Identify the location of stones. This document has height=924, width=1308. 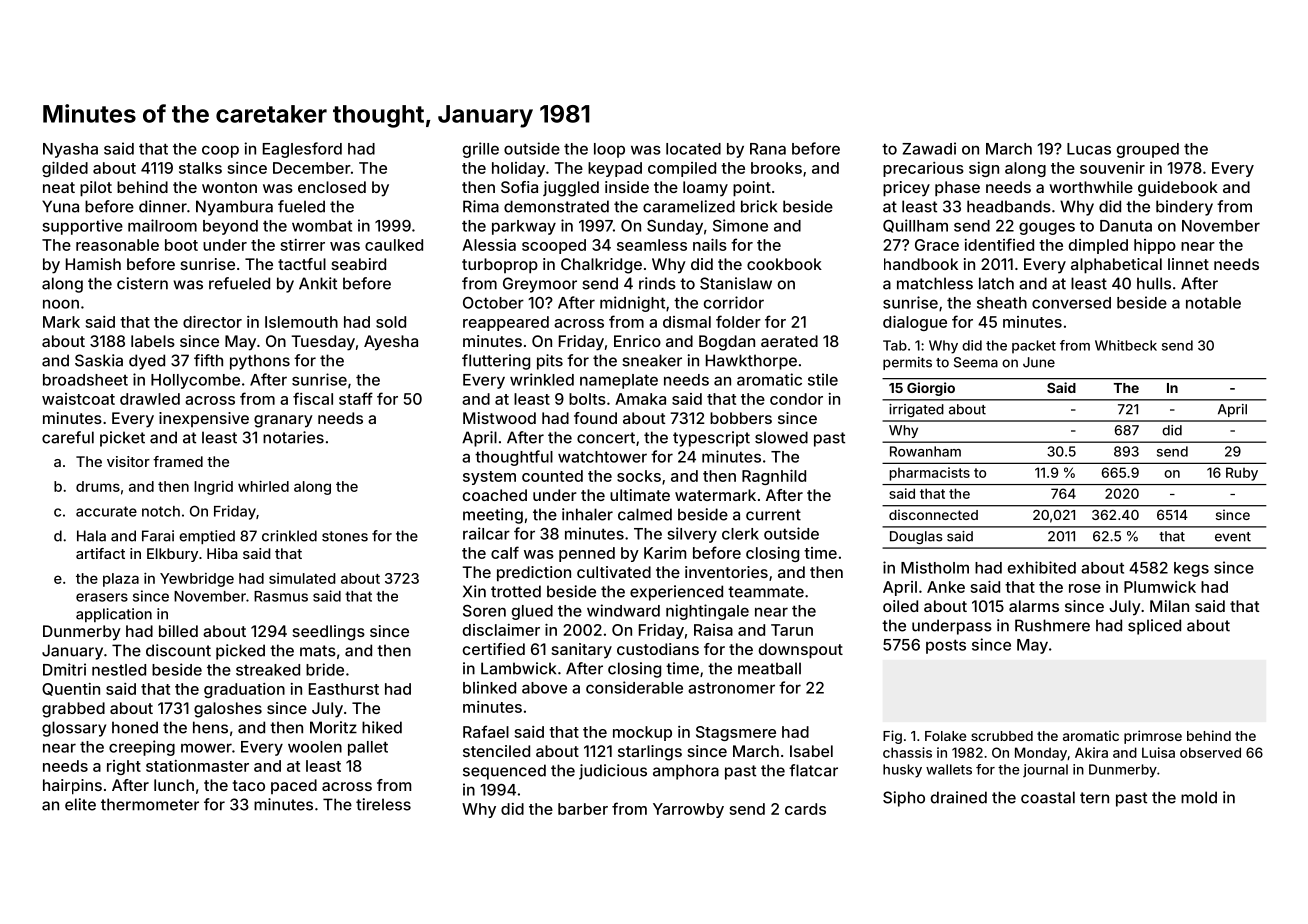
(345, 536).
